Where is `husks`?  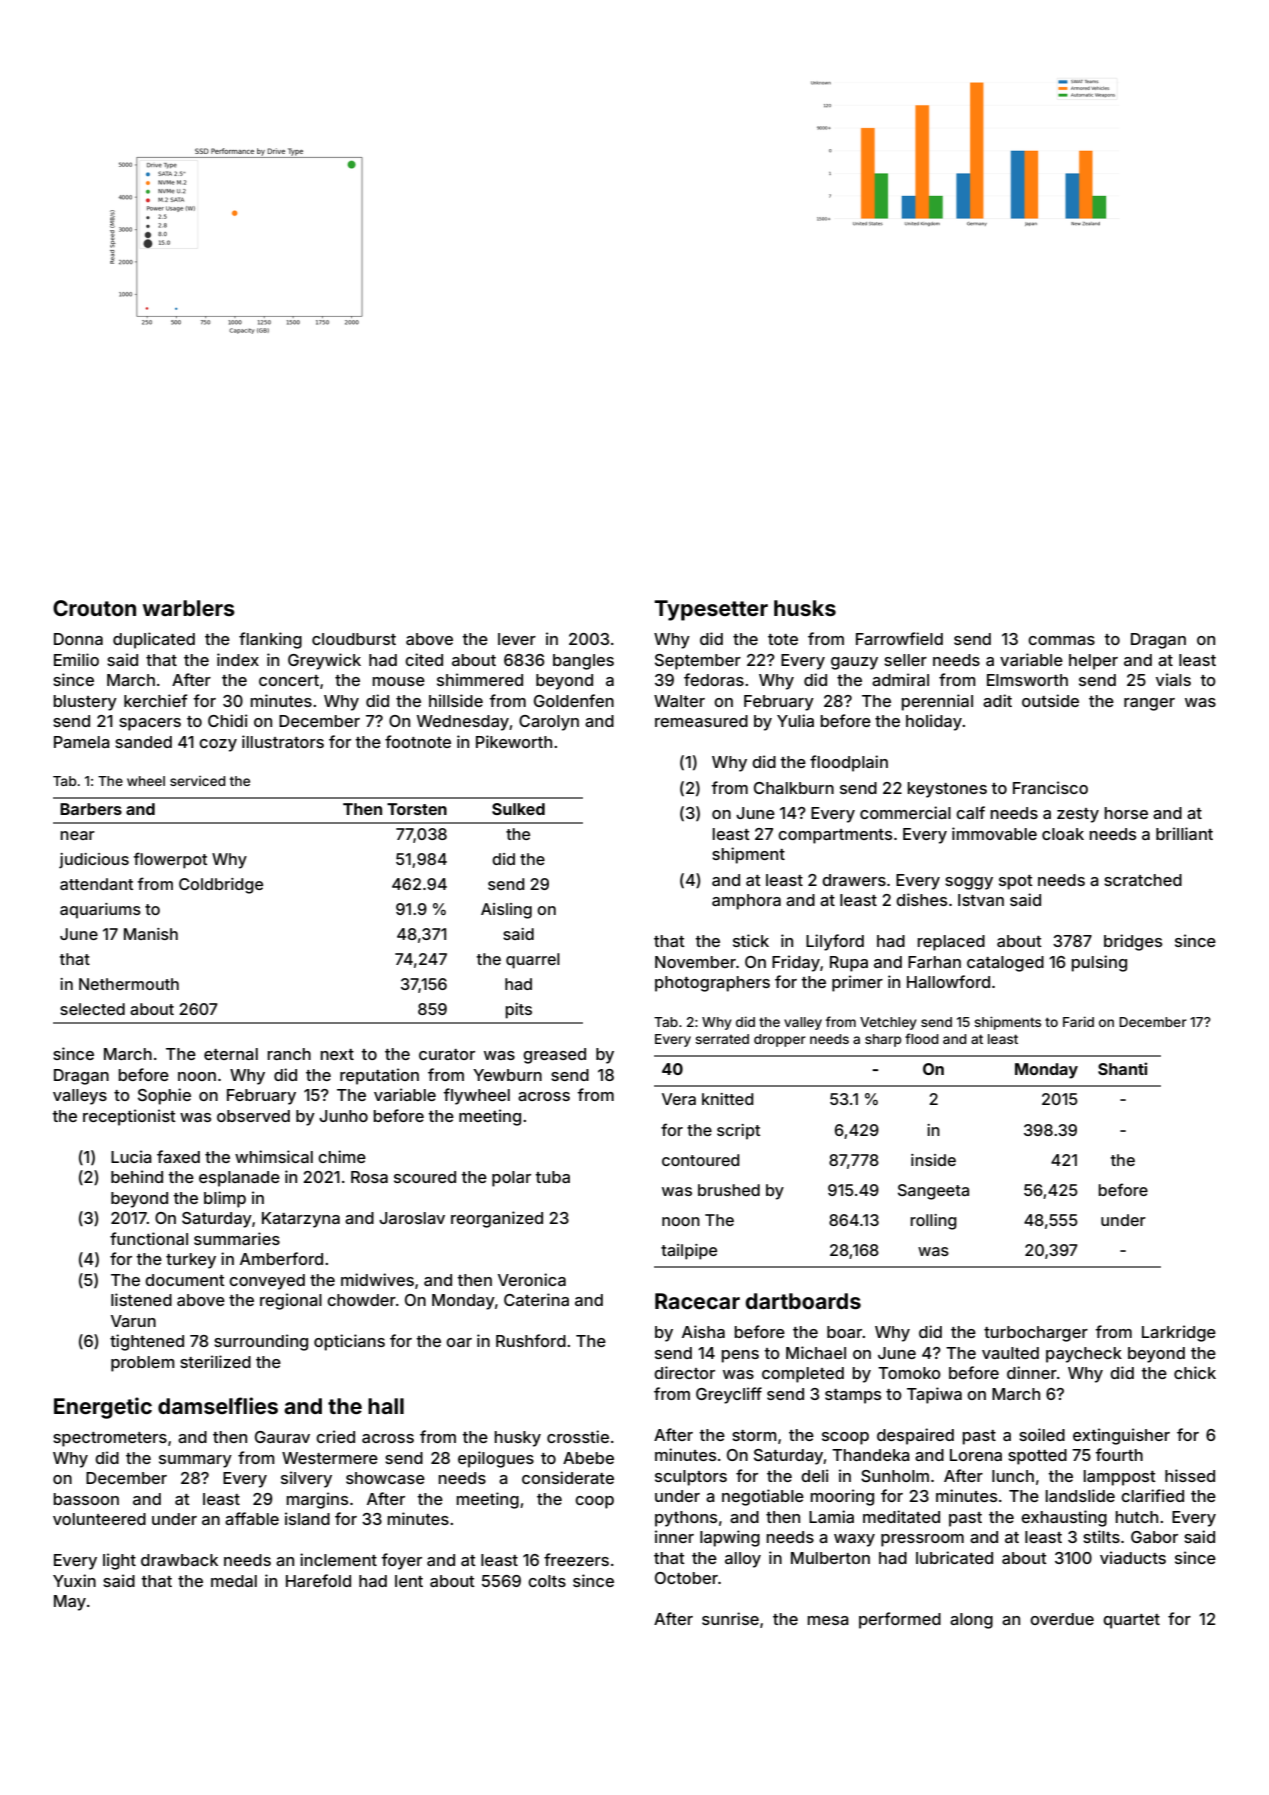
husks is located at coordinates (805, 608).
